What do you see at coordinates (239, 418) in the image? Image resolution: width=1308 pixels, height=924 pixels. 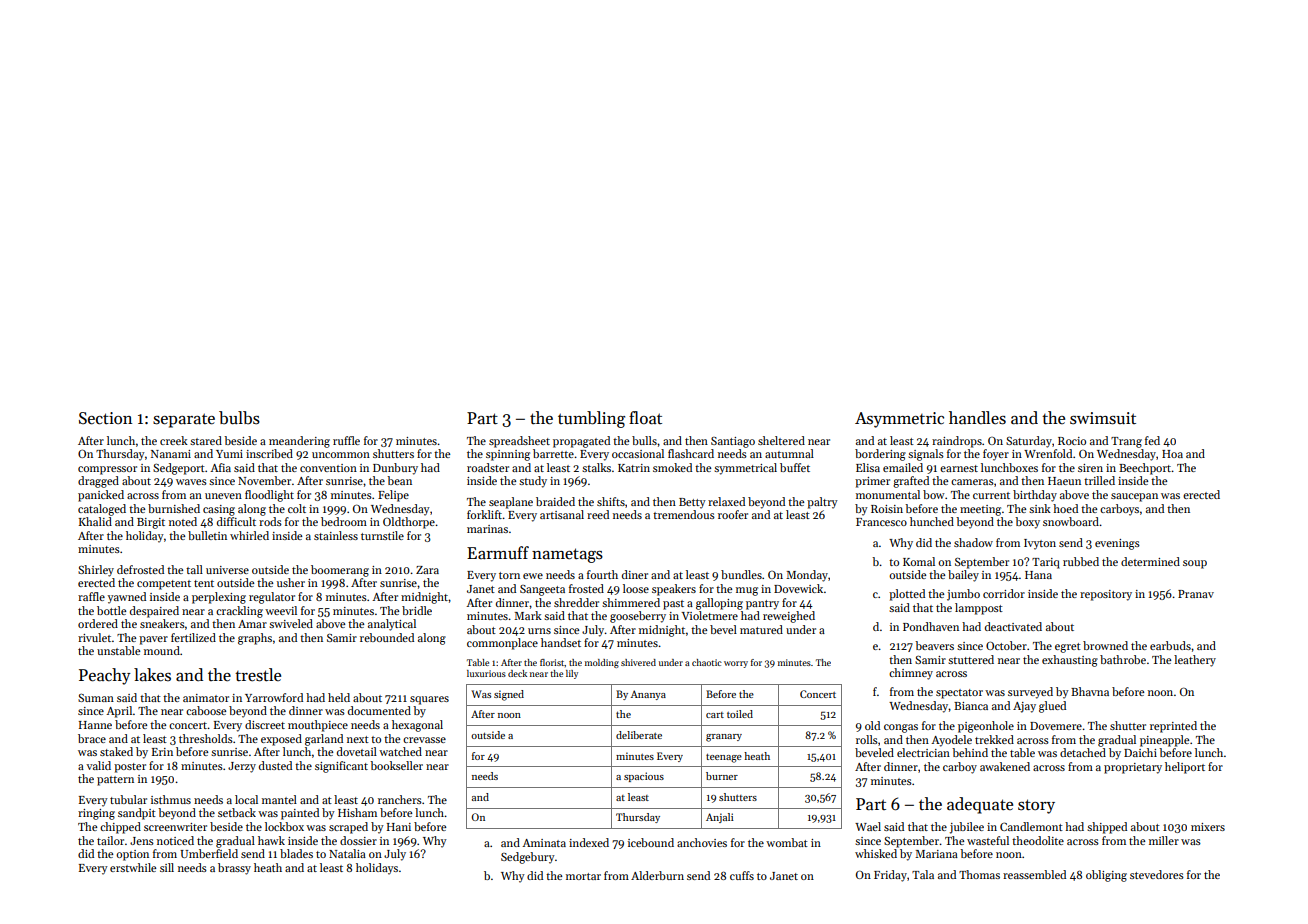 I see `bulbs` at bounding box center [239, 418].
